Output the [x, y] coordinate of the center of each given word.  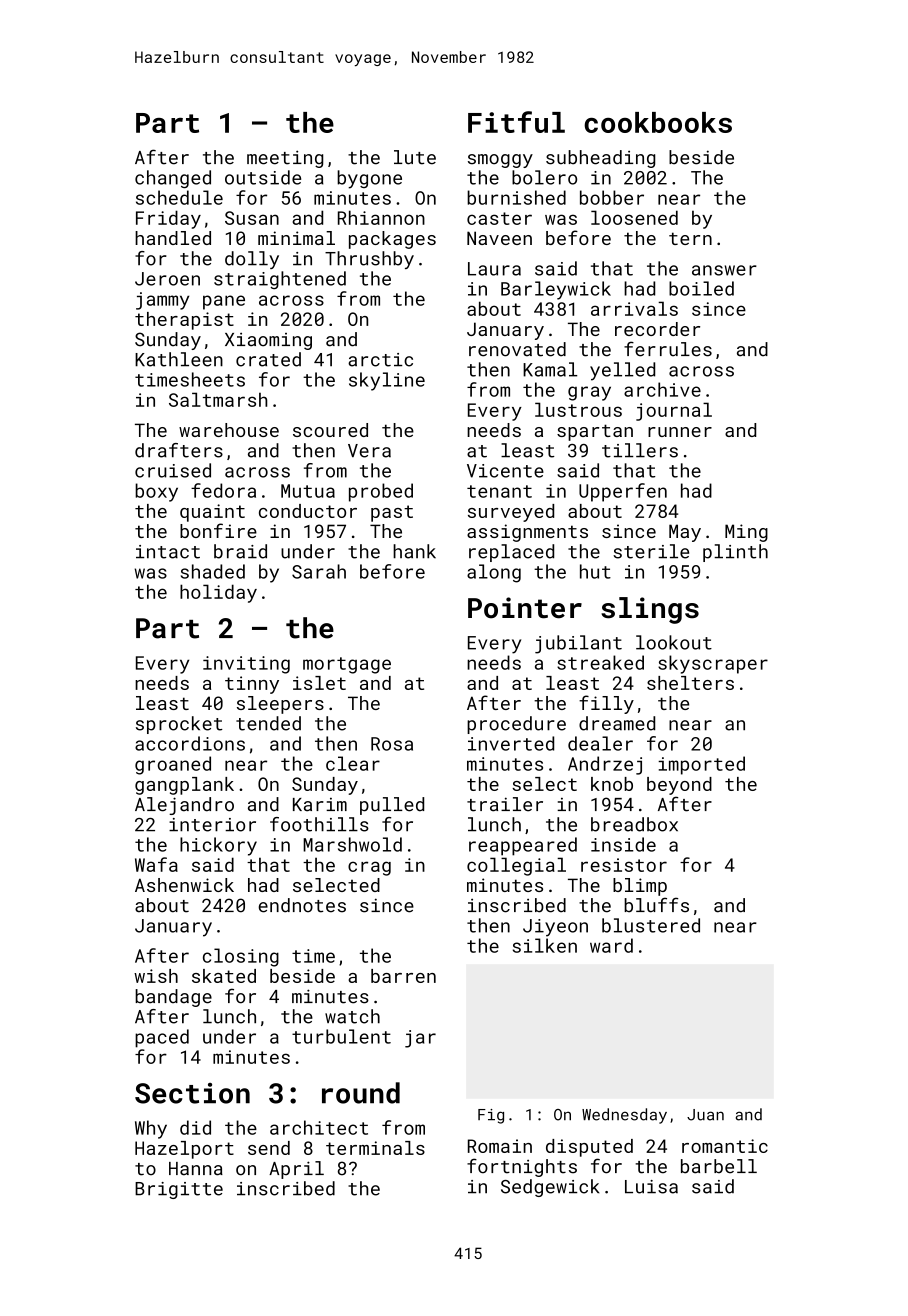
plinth [735, 553]
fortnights [522, 1167]
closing [241, 957]
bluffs [656, 905]
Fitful [516, 122]
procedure [516, 725]
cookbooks [658, 122]
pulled [392, 806]
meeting [285, 159]
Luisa [651, 1187]
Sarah [319, 571]
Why [151, 1129]
